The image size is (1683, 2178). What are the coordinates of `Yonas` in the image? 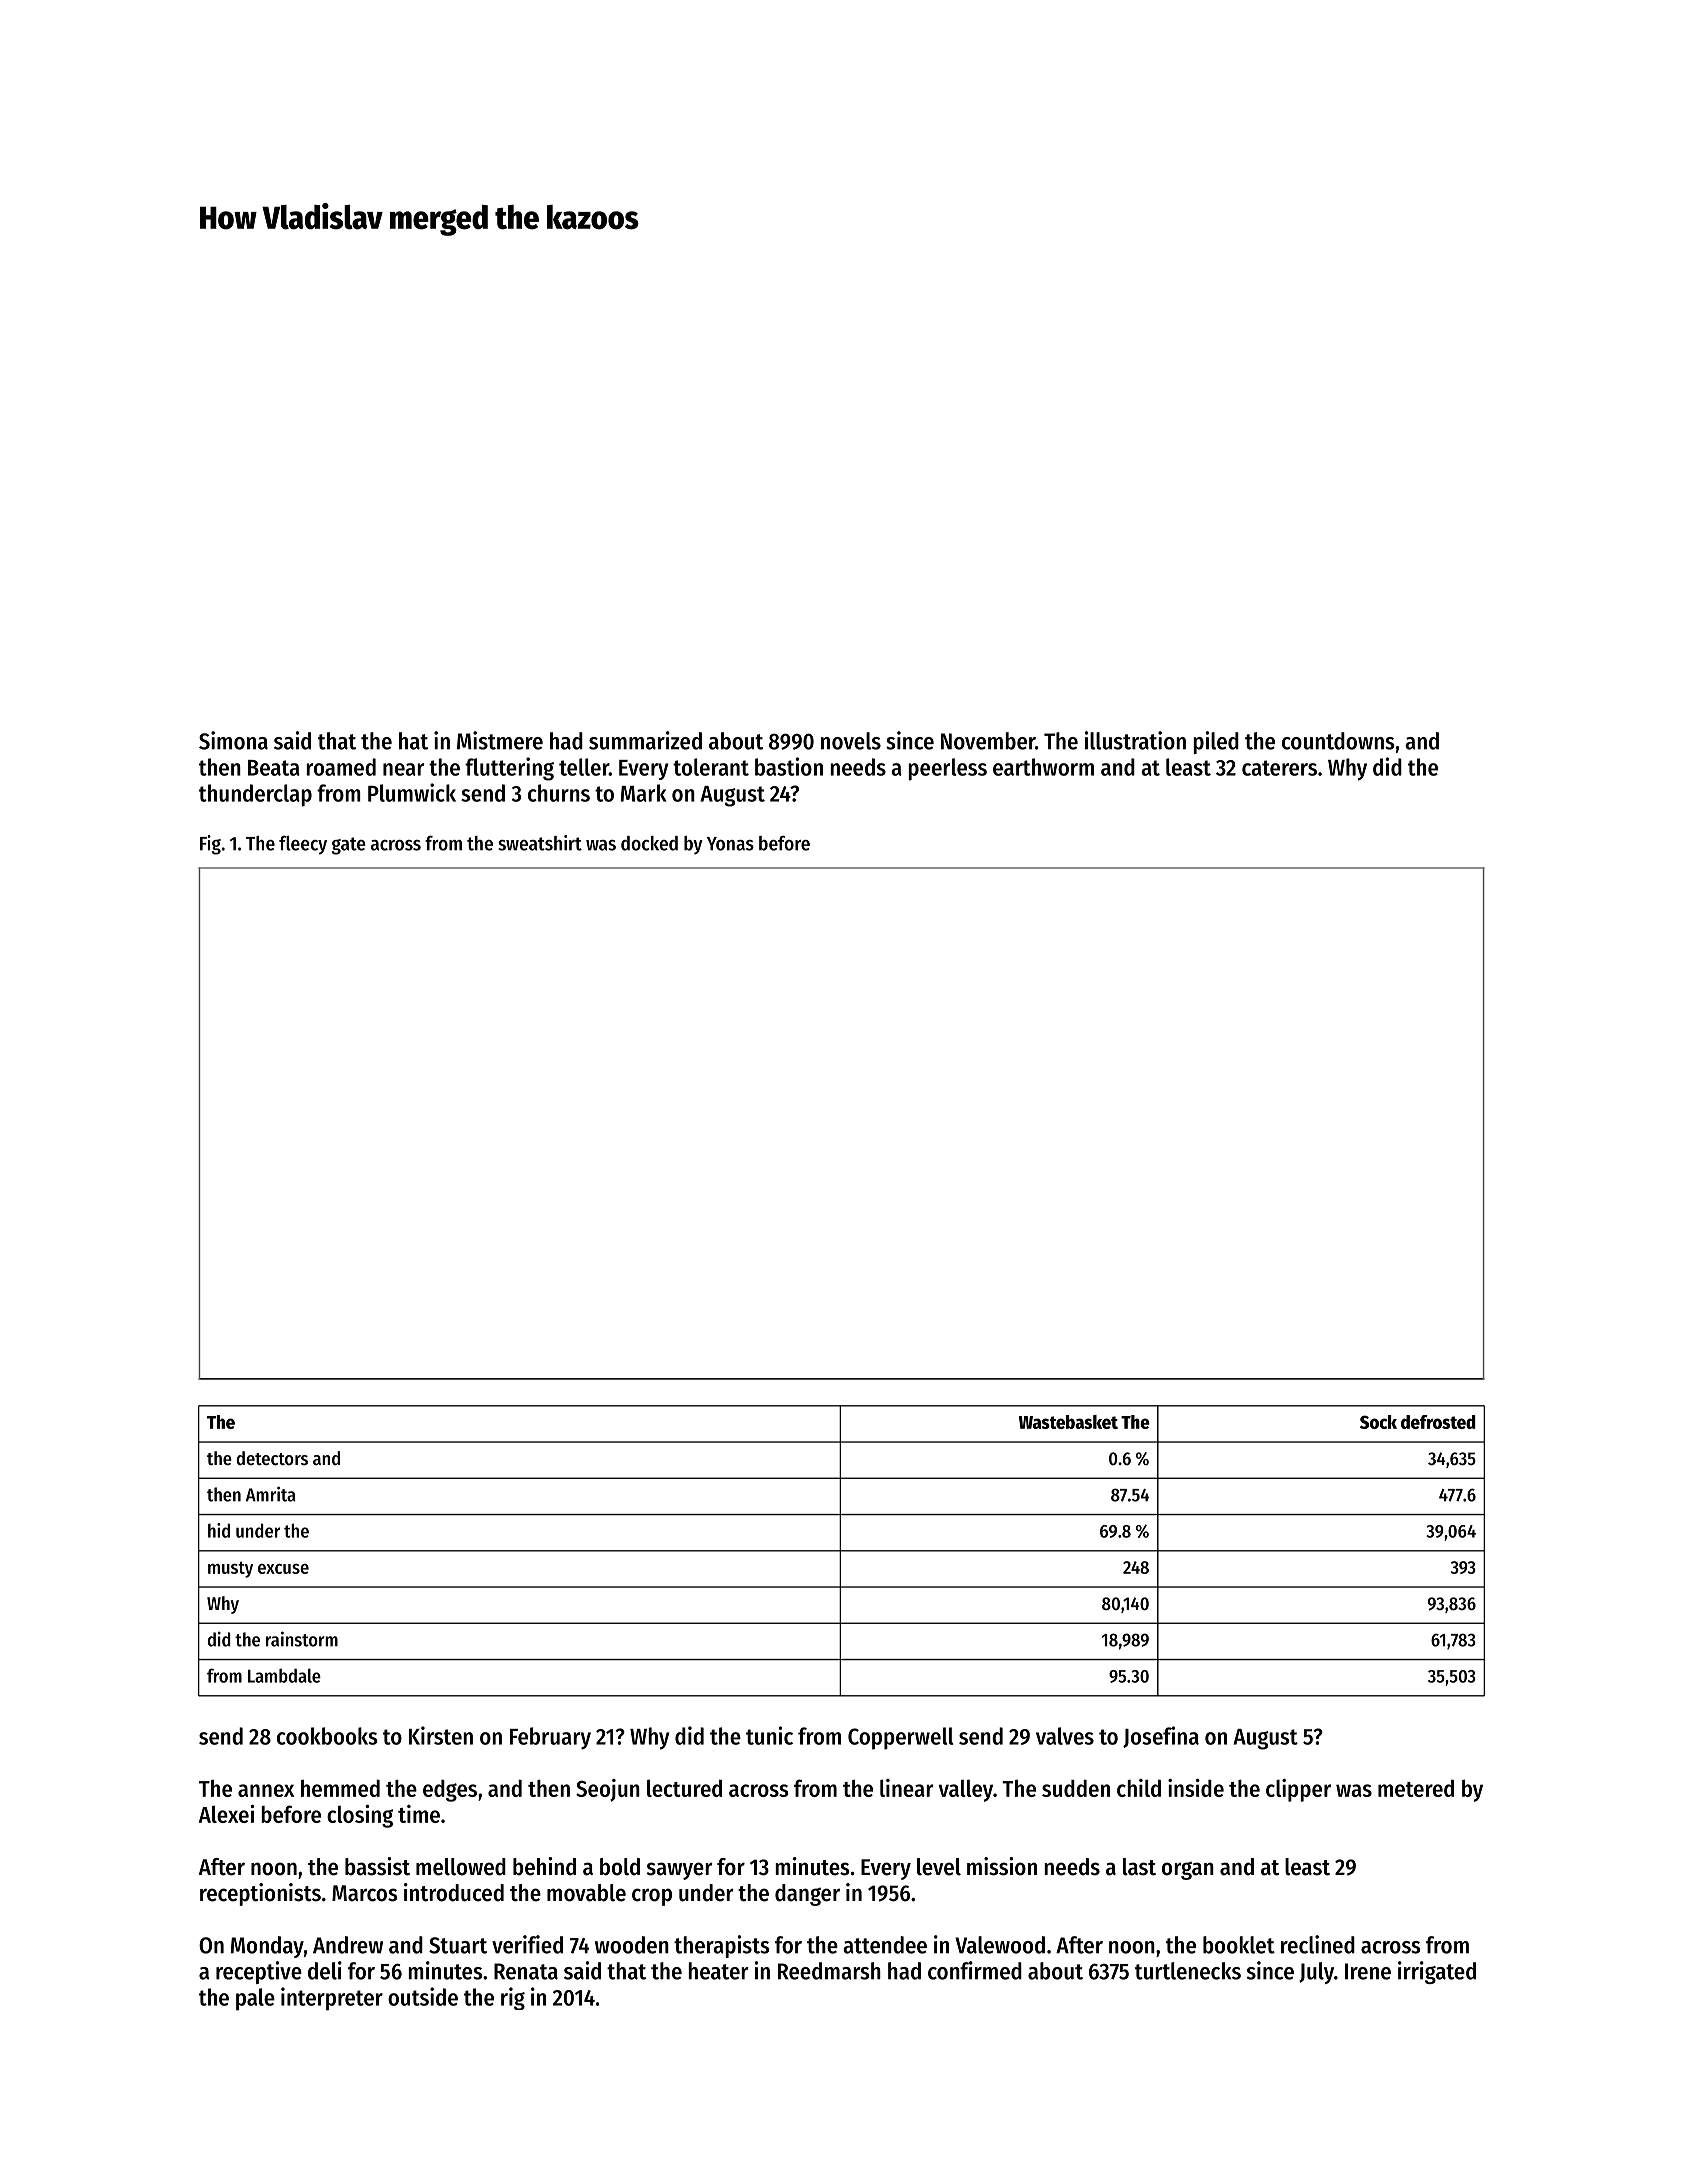 It's located at (730, 844).
